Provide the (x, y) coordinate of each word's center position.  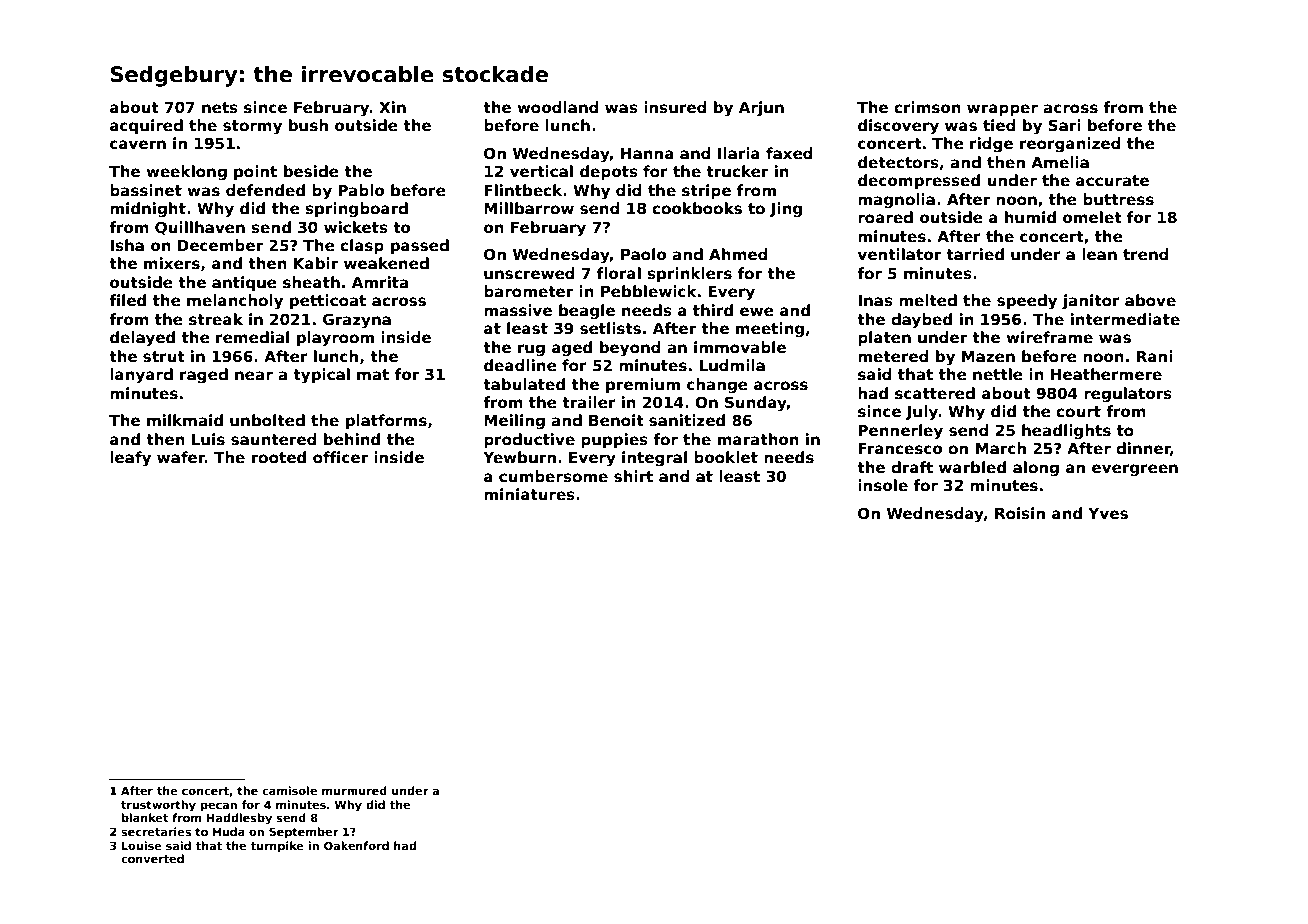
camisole (289, 790)
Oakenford (356, 845)
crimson (927, 107)
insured (675, 107)
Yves (1108, 514)
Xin (392, 107)
